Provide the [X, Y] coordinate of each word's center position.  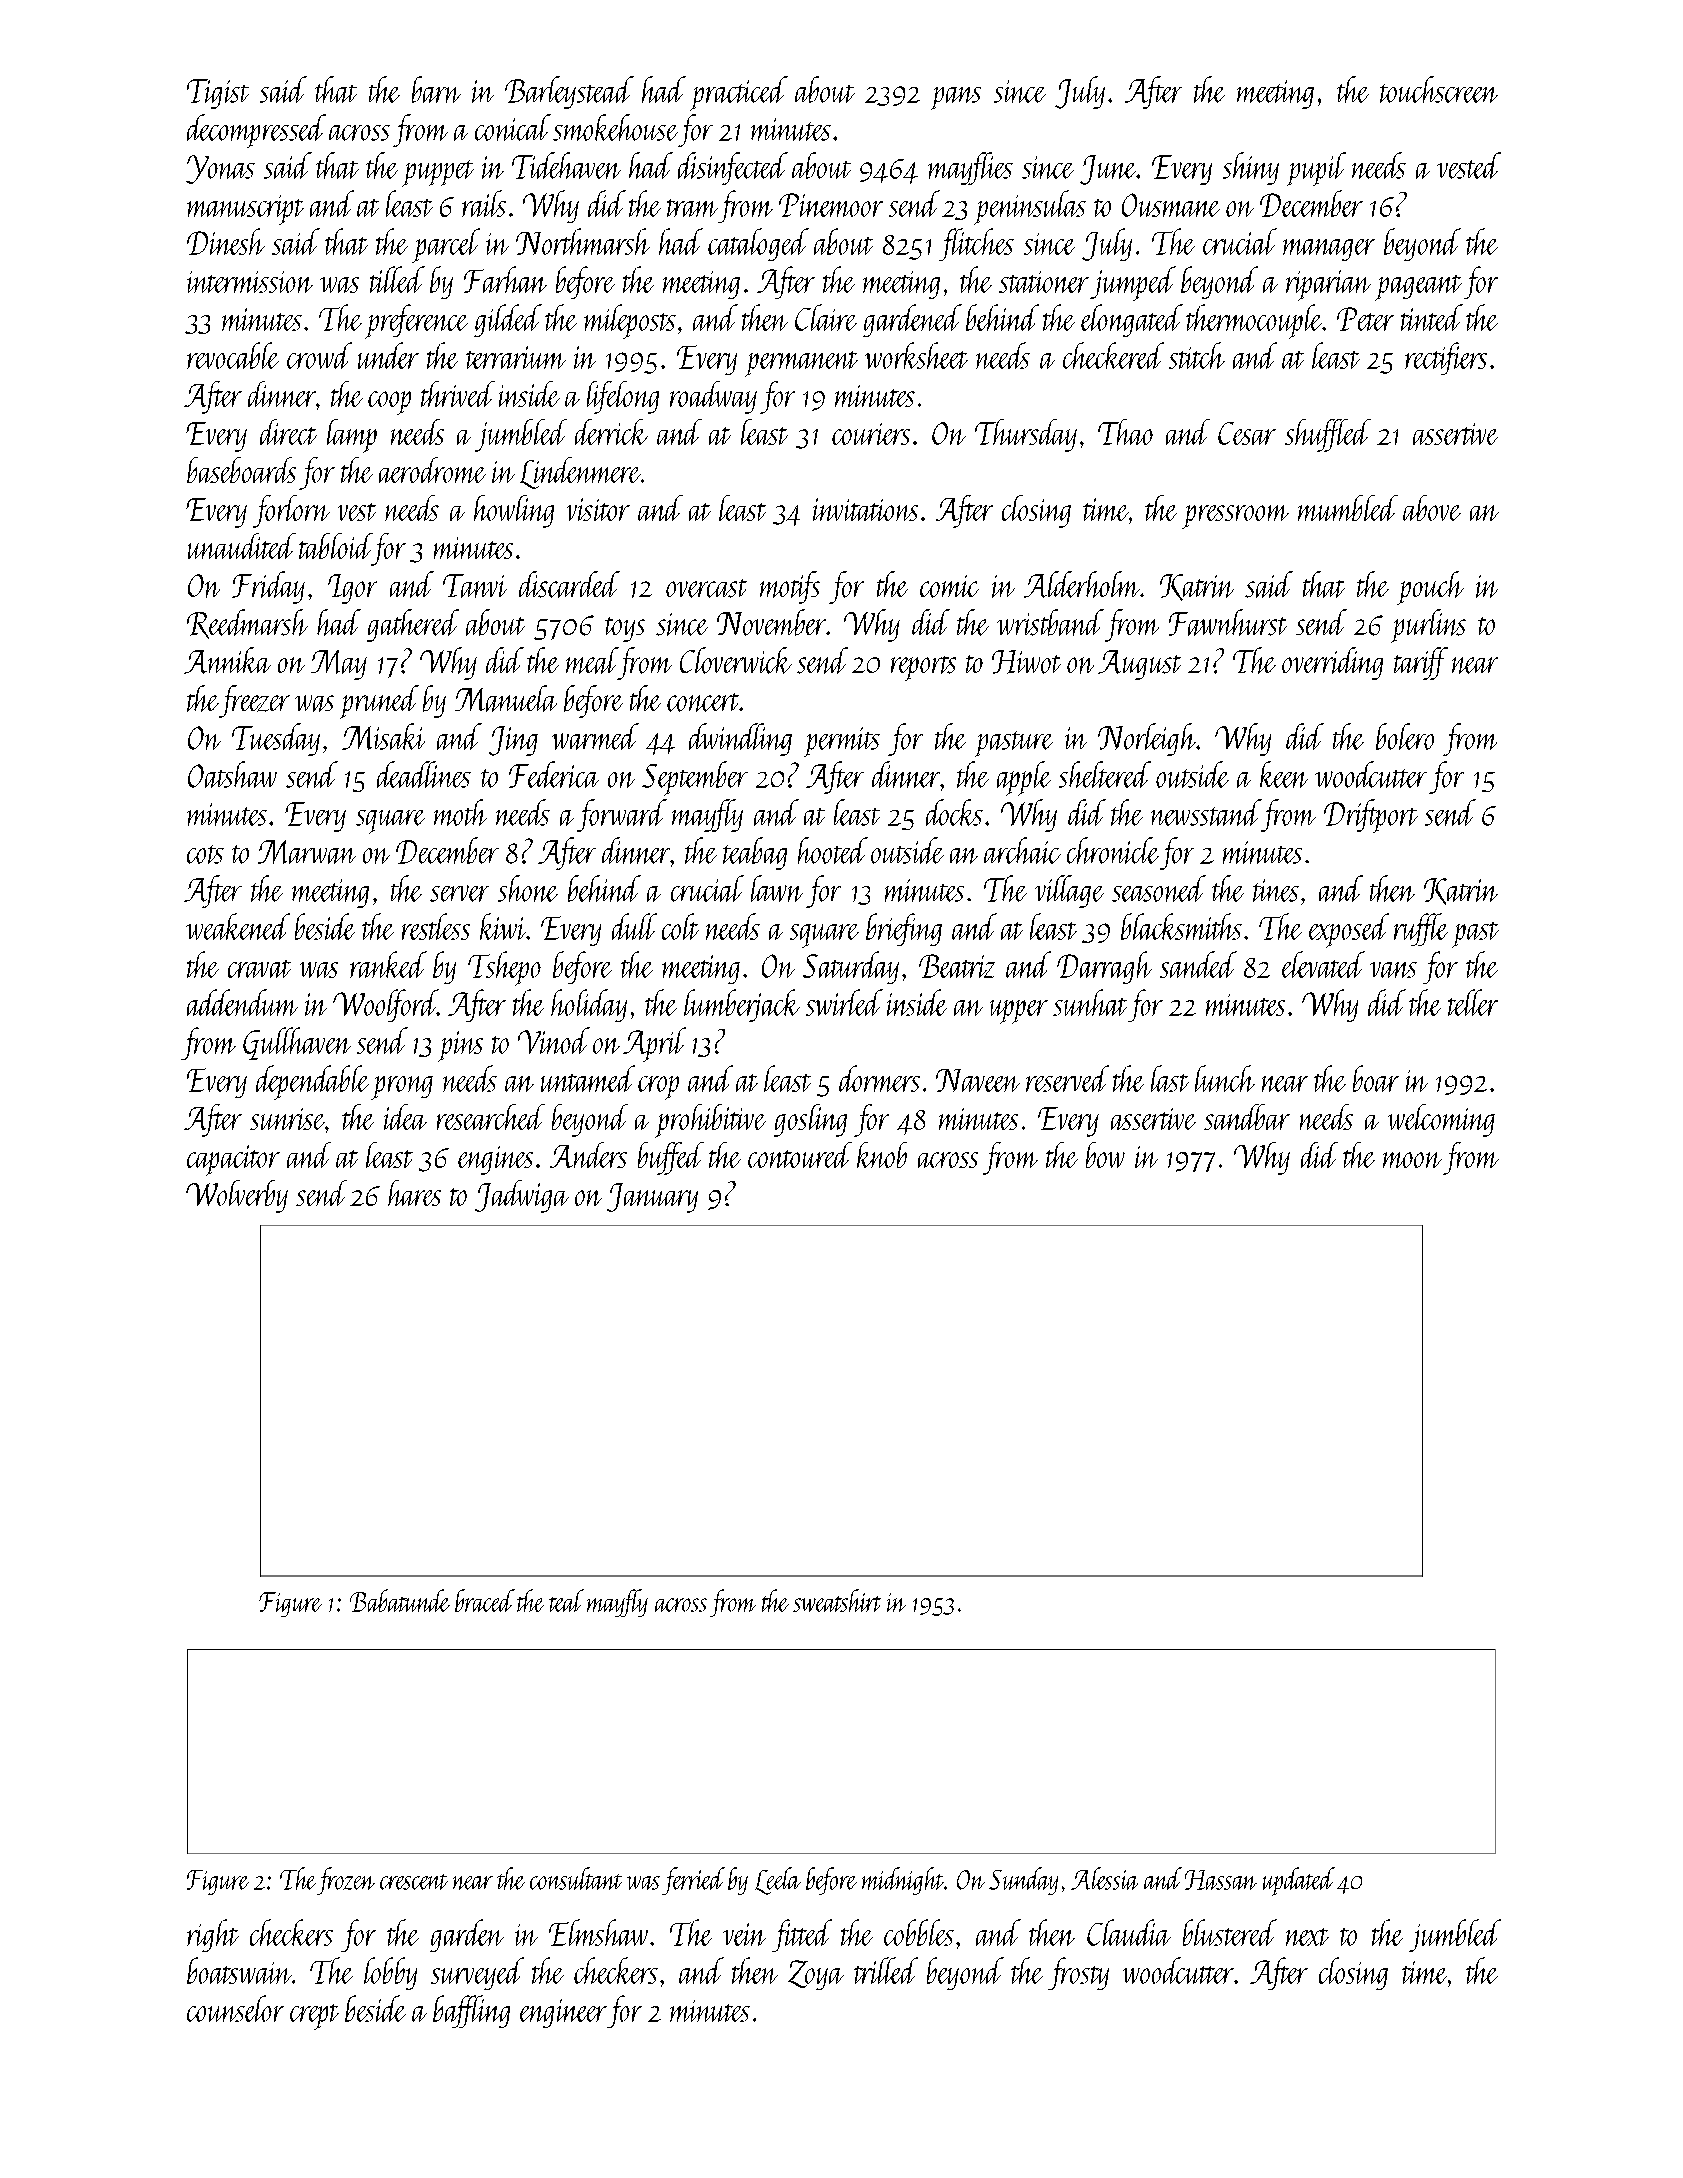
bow [1105, 1155]
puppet [438, 173]
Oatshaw [232, 774]
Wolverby [237, 1196]
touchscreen [1439, 89]
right [213, 1935]
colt [680, 926]
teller [1473, 1002]
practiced [739, 93]
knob [882, 1155]
